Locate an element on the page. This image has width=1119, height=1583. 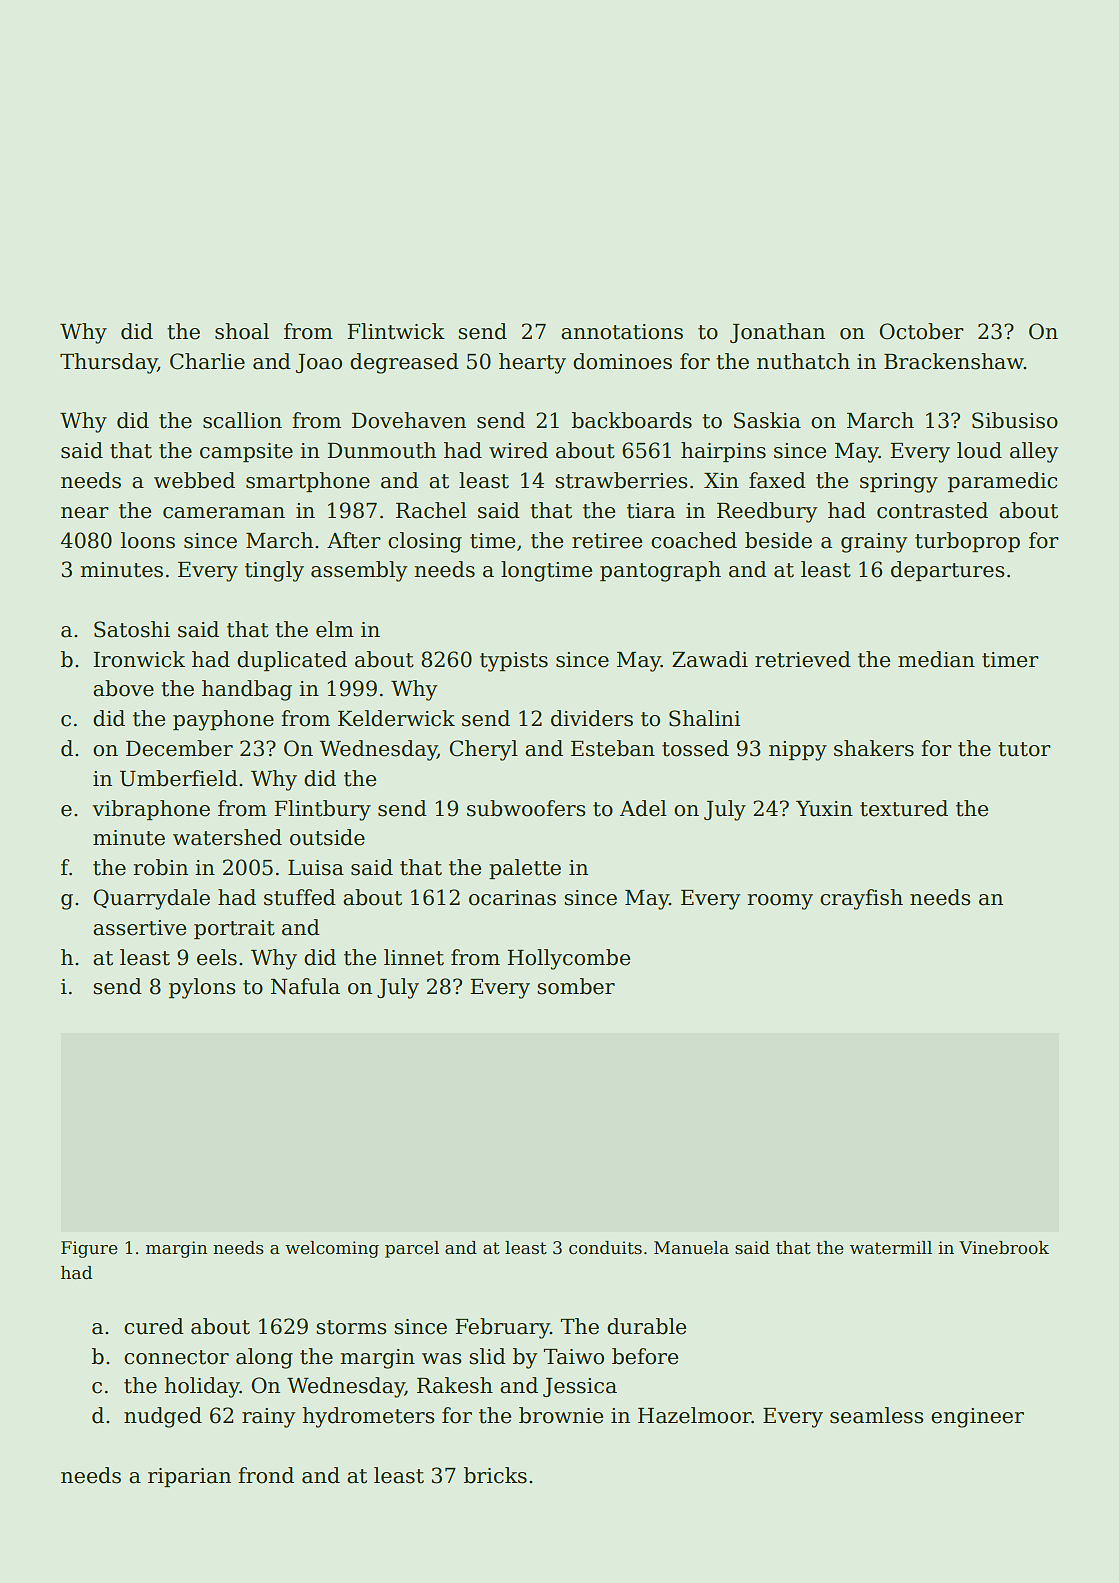
median is located at coordinates (936, 659).
